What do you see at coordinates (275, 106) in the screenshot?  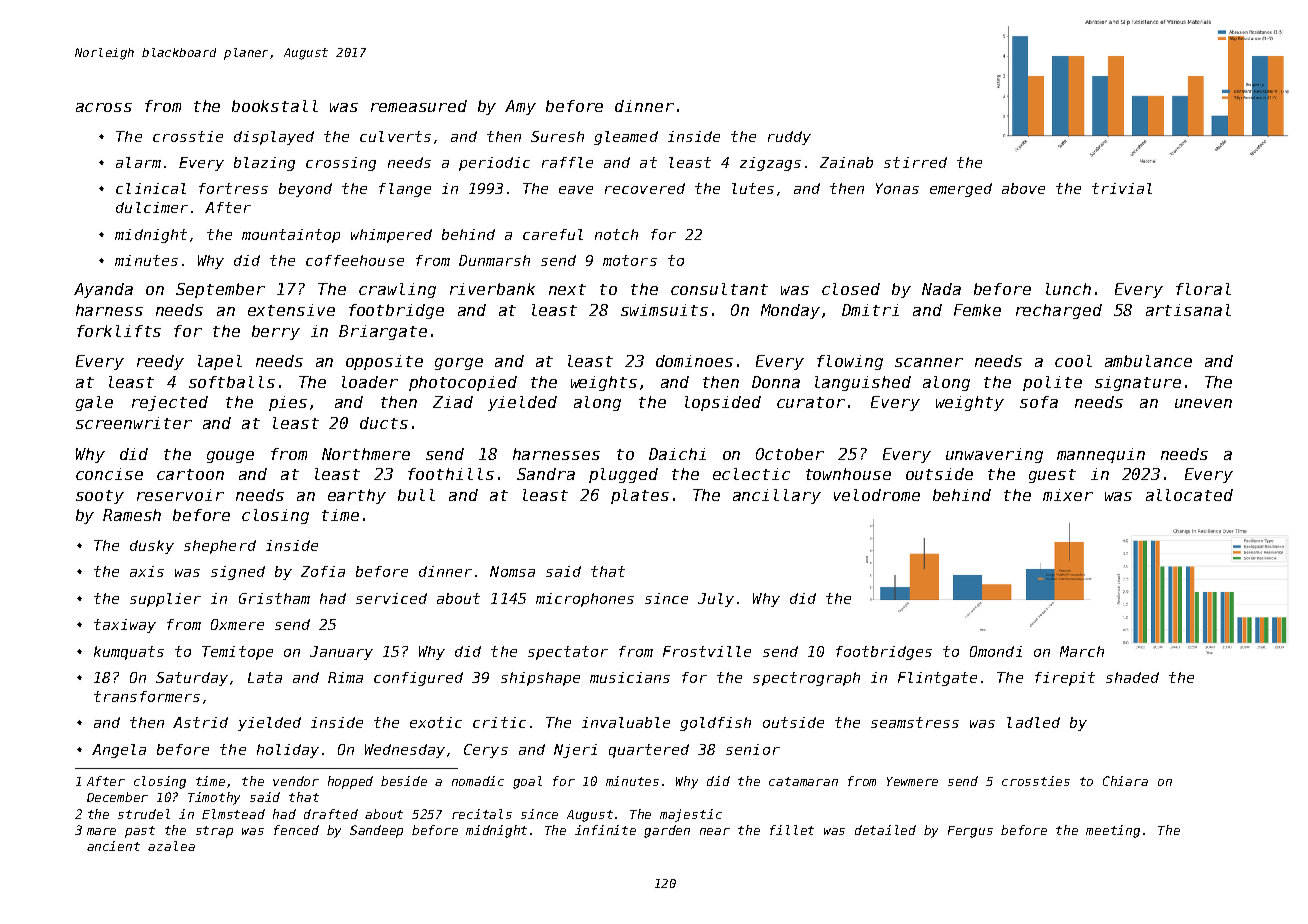 I see `bookstall` at bounding box center [275, 106].
